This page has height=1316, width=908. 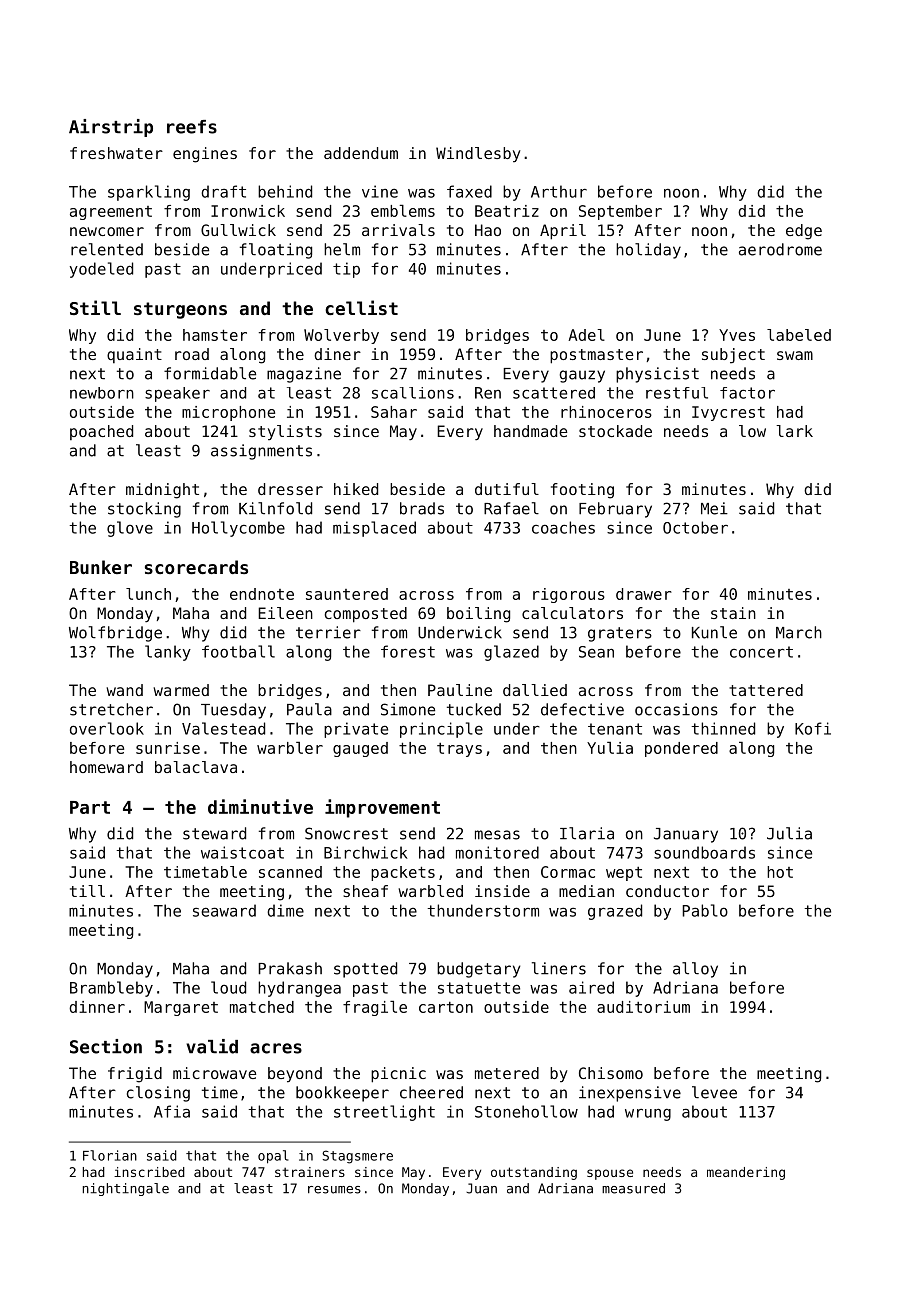 I want to click on October, so click(x=695, y=527).
